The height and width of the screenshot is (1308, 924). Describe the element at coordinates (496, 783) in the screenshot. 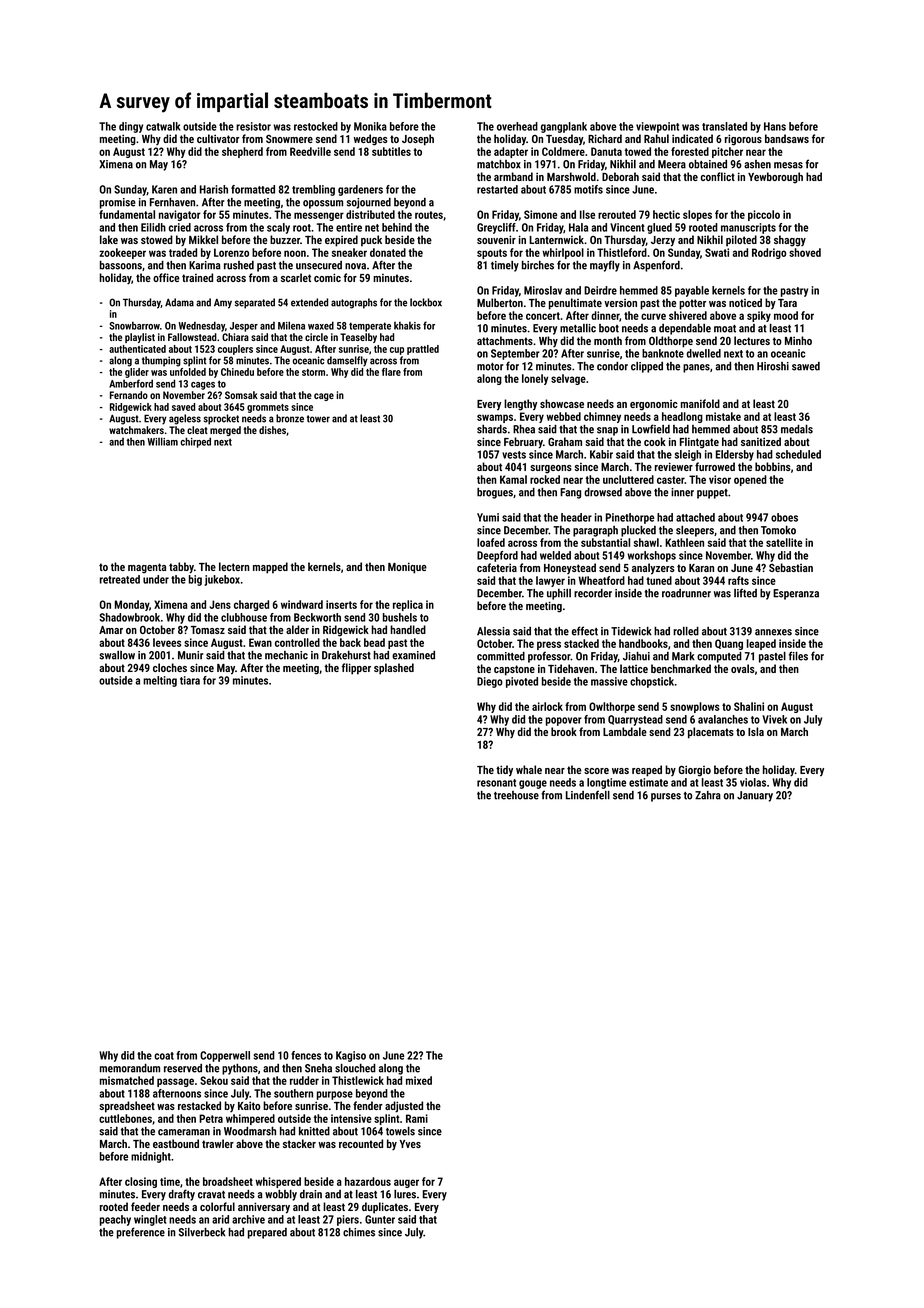

I see `resonant` at that location.
